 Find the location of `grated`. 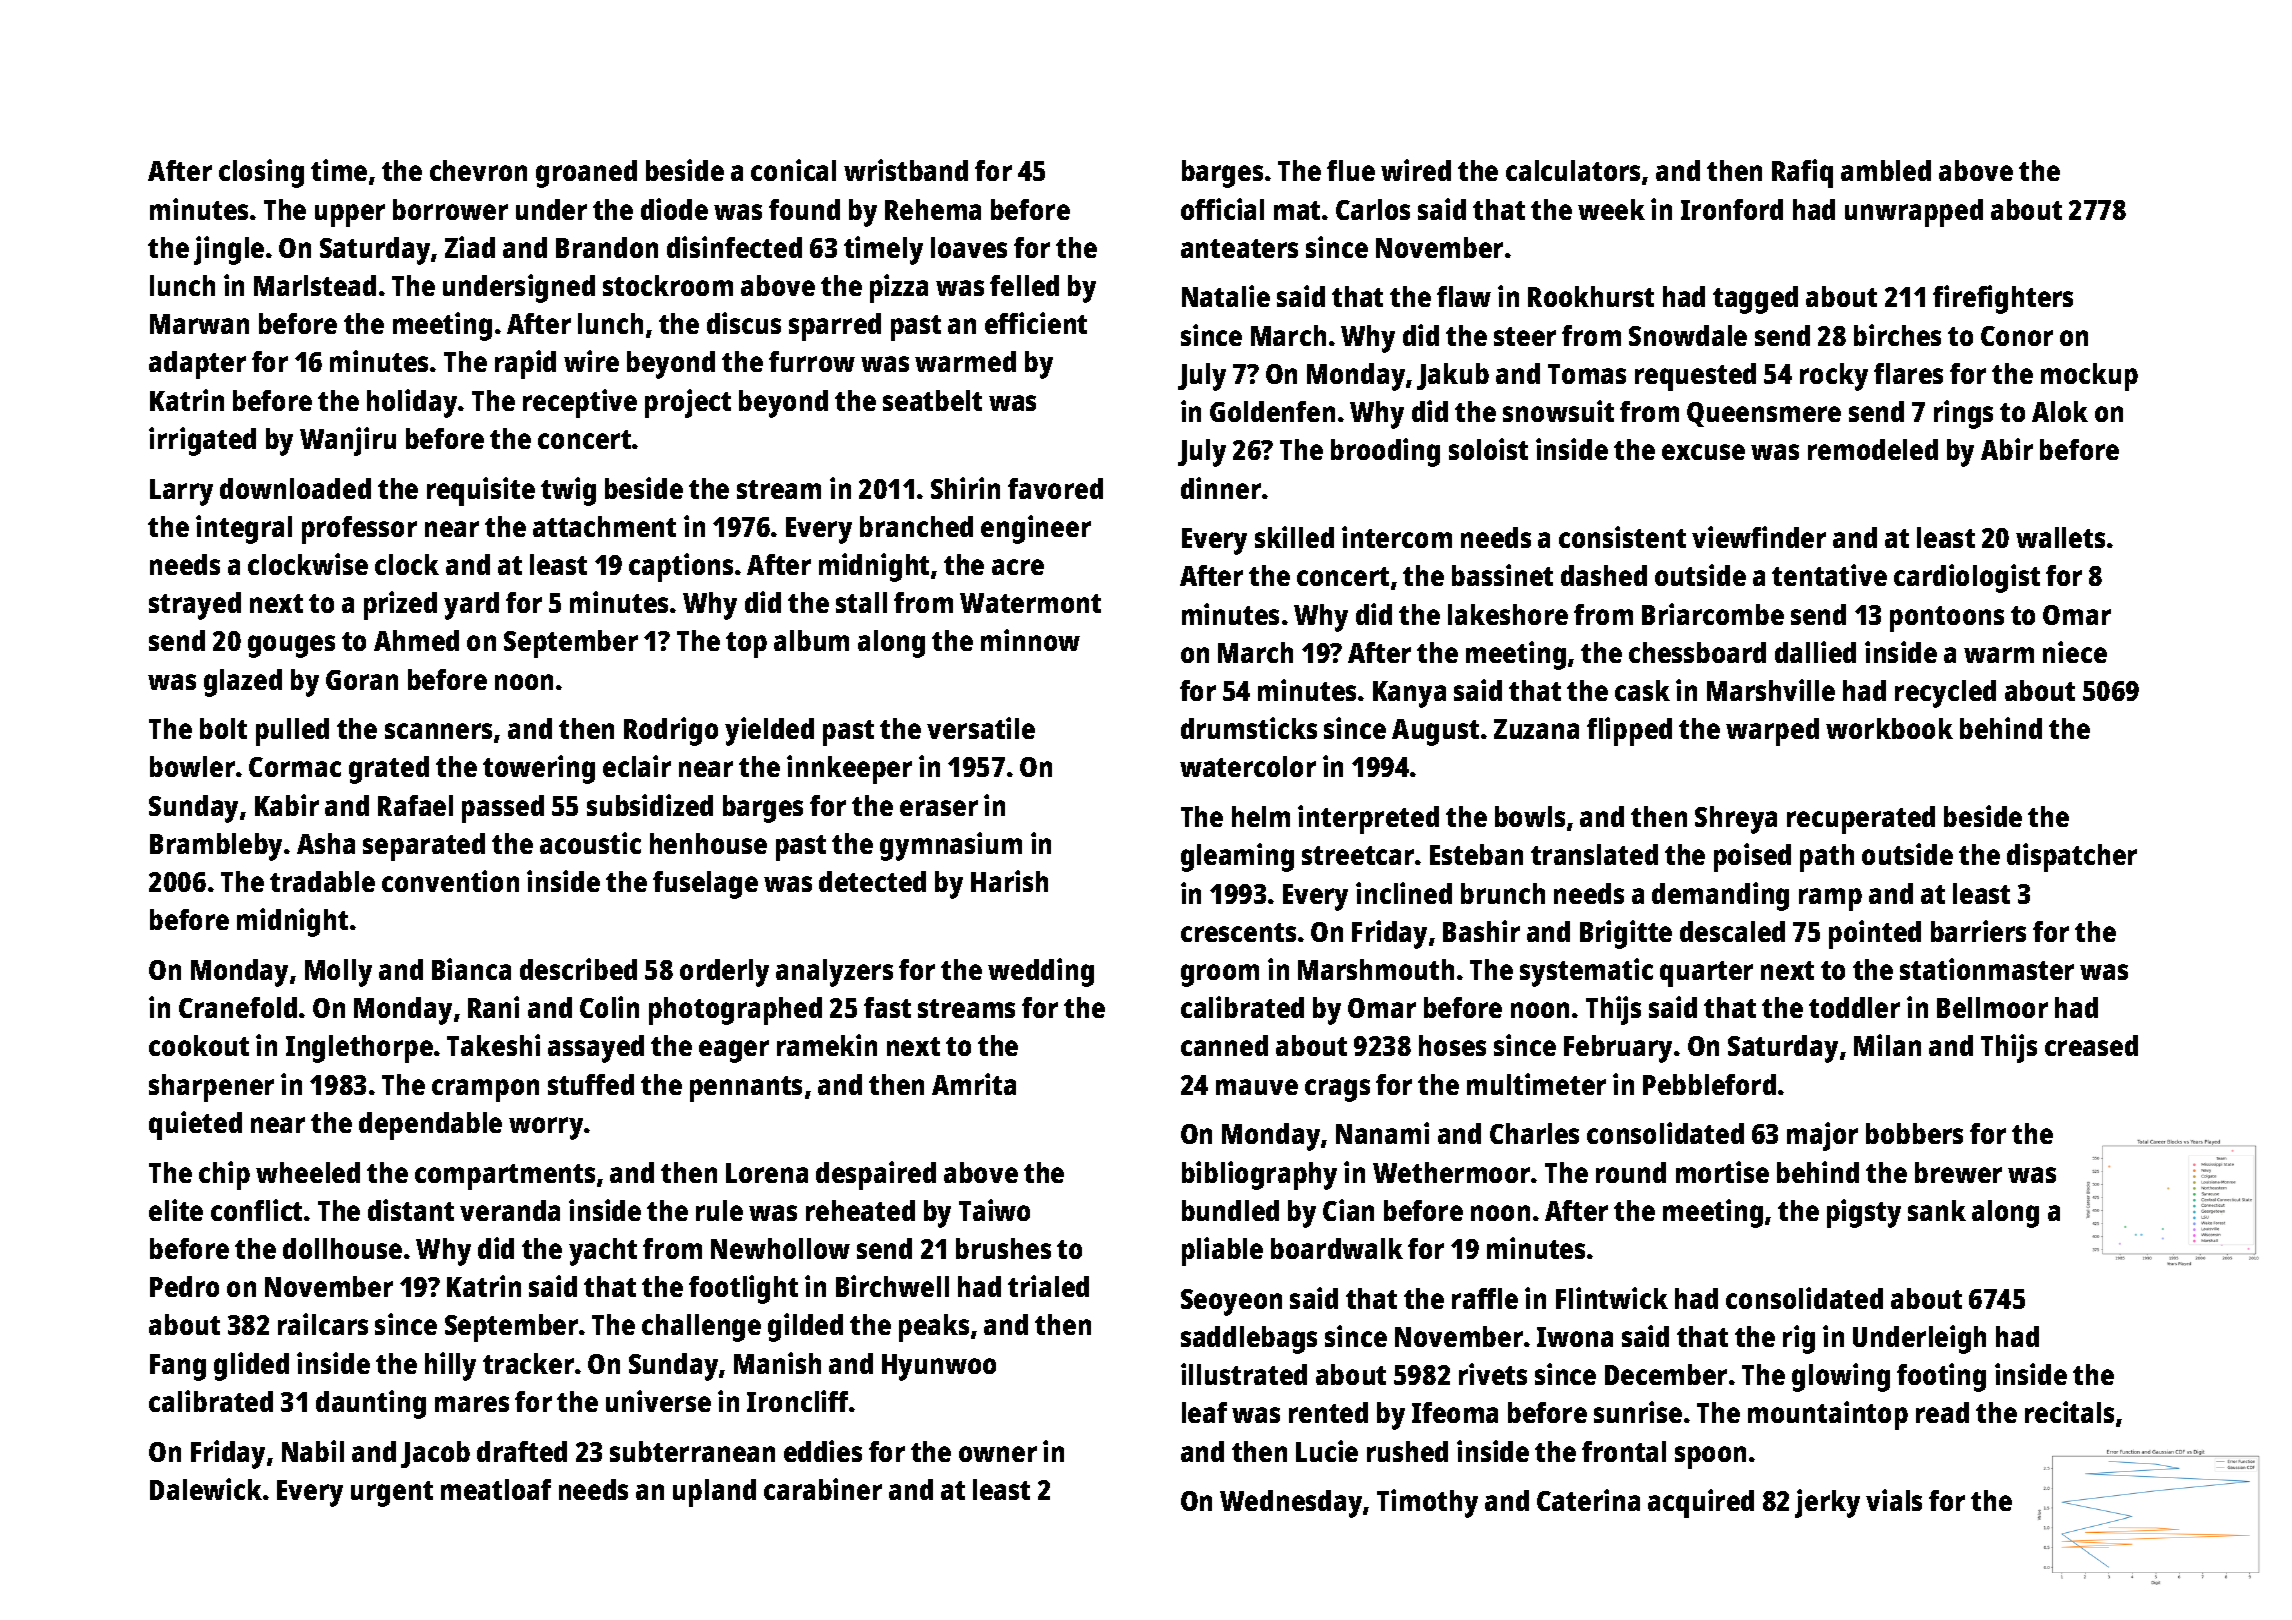

grated is located at coordinates (389, 770).
